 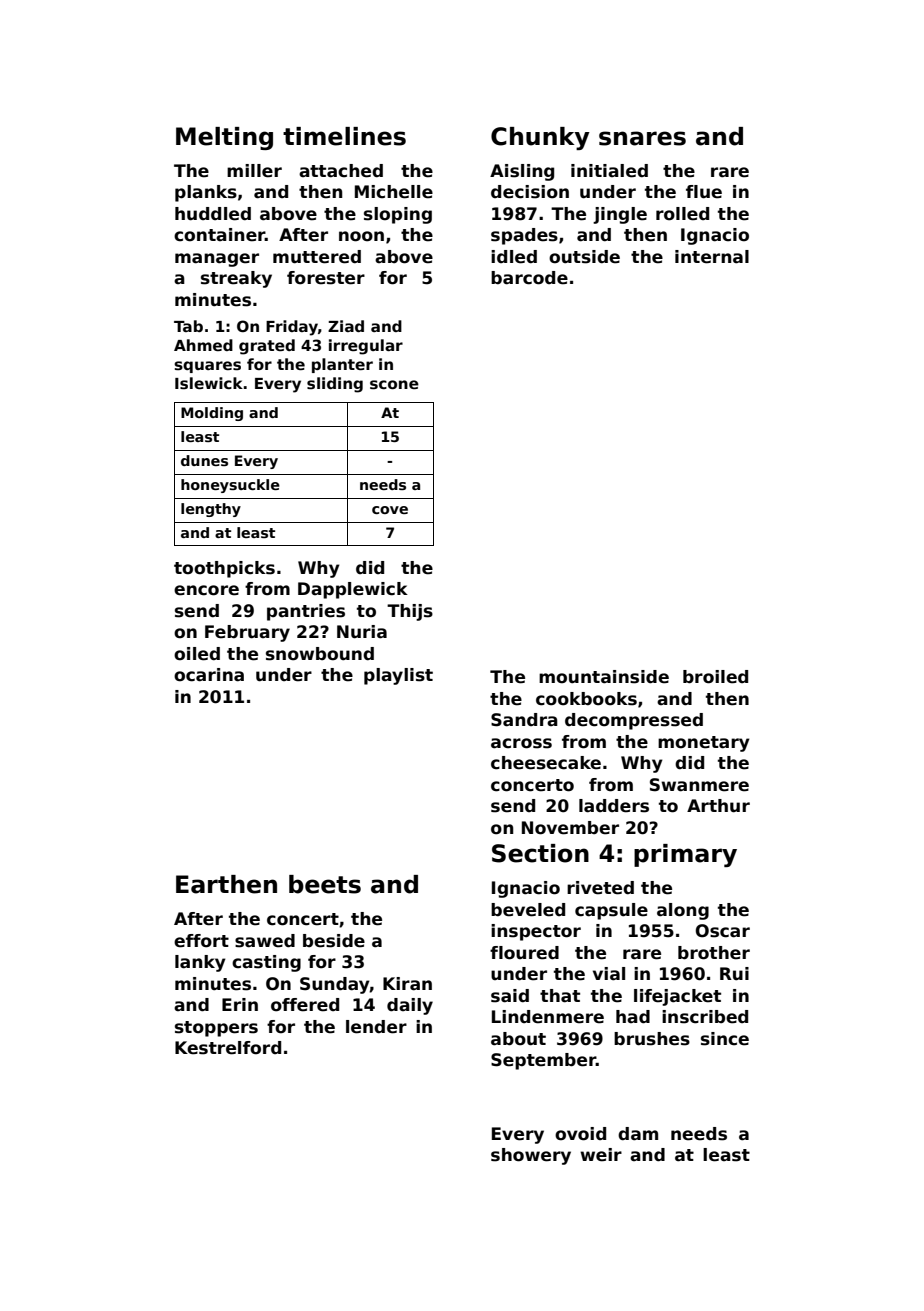 I want to click on sliding, so click(x=335, y=385).
